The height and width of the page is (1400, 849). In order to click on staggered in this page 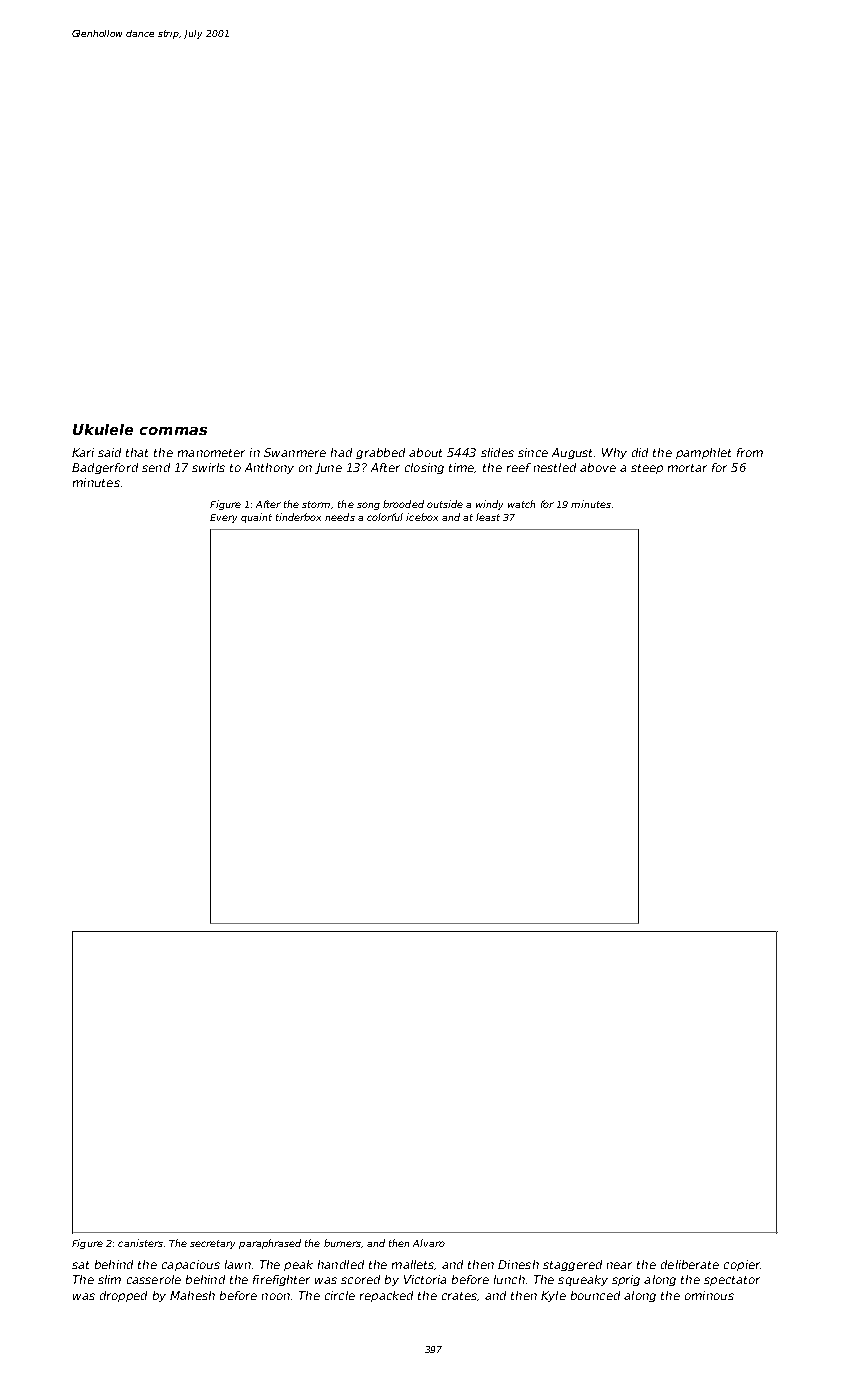, I will do `click(572, 1265)`.
